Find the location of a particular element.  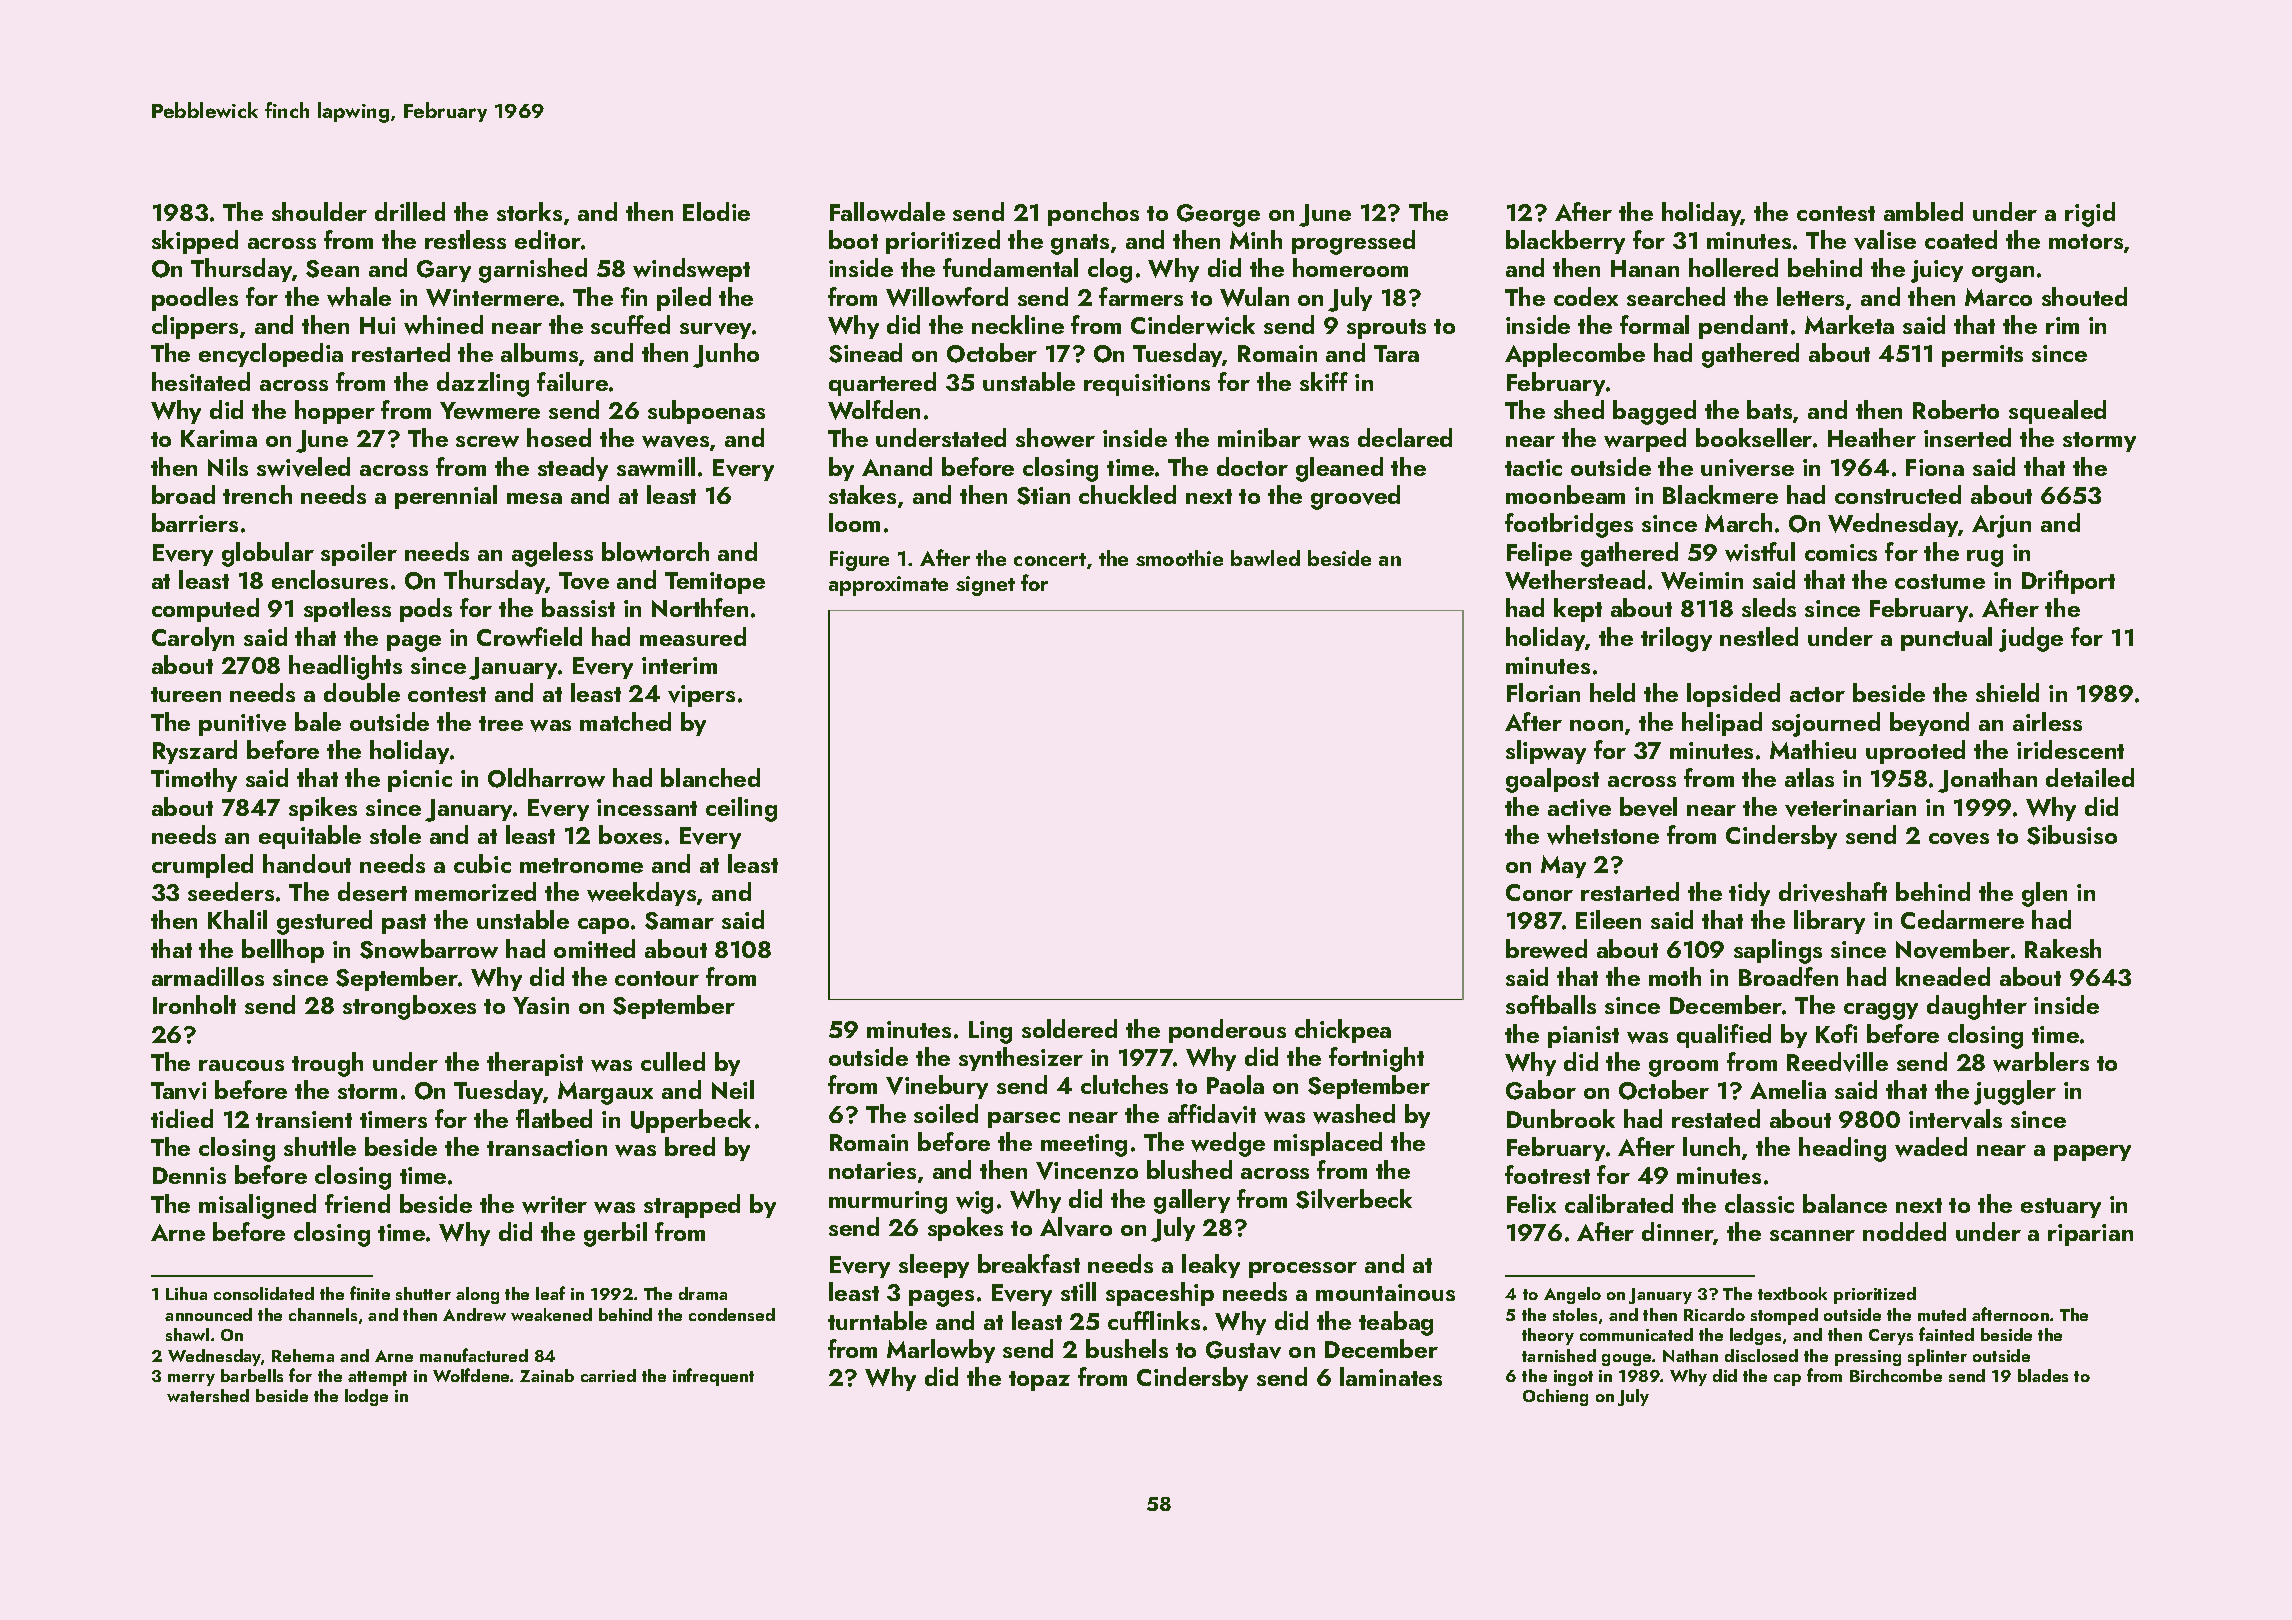

Wetherstead is located at coordinates (1575, 580).
